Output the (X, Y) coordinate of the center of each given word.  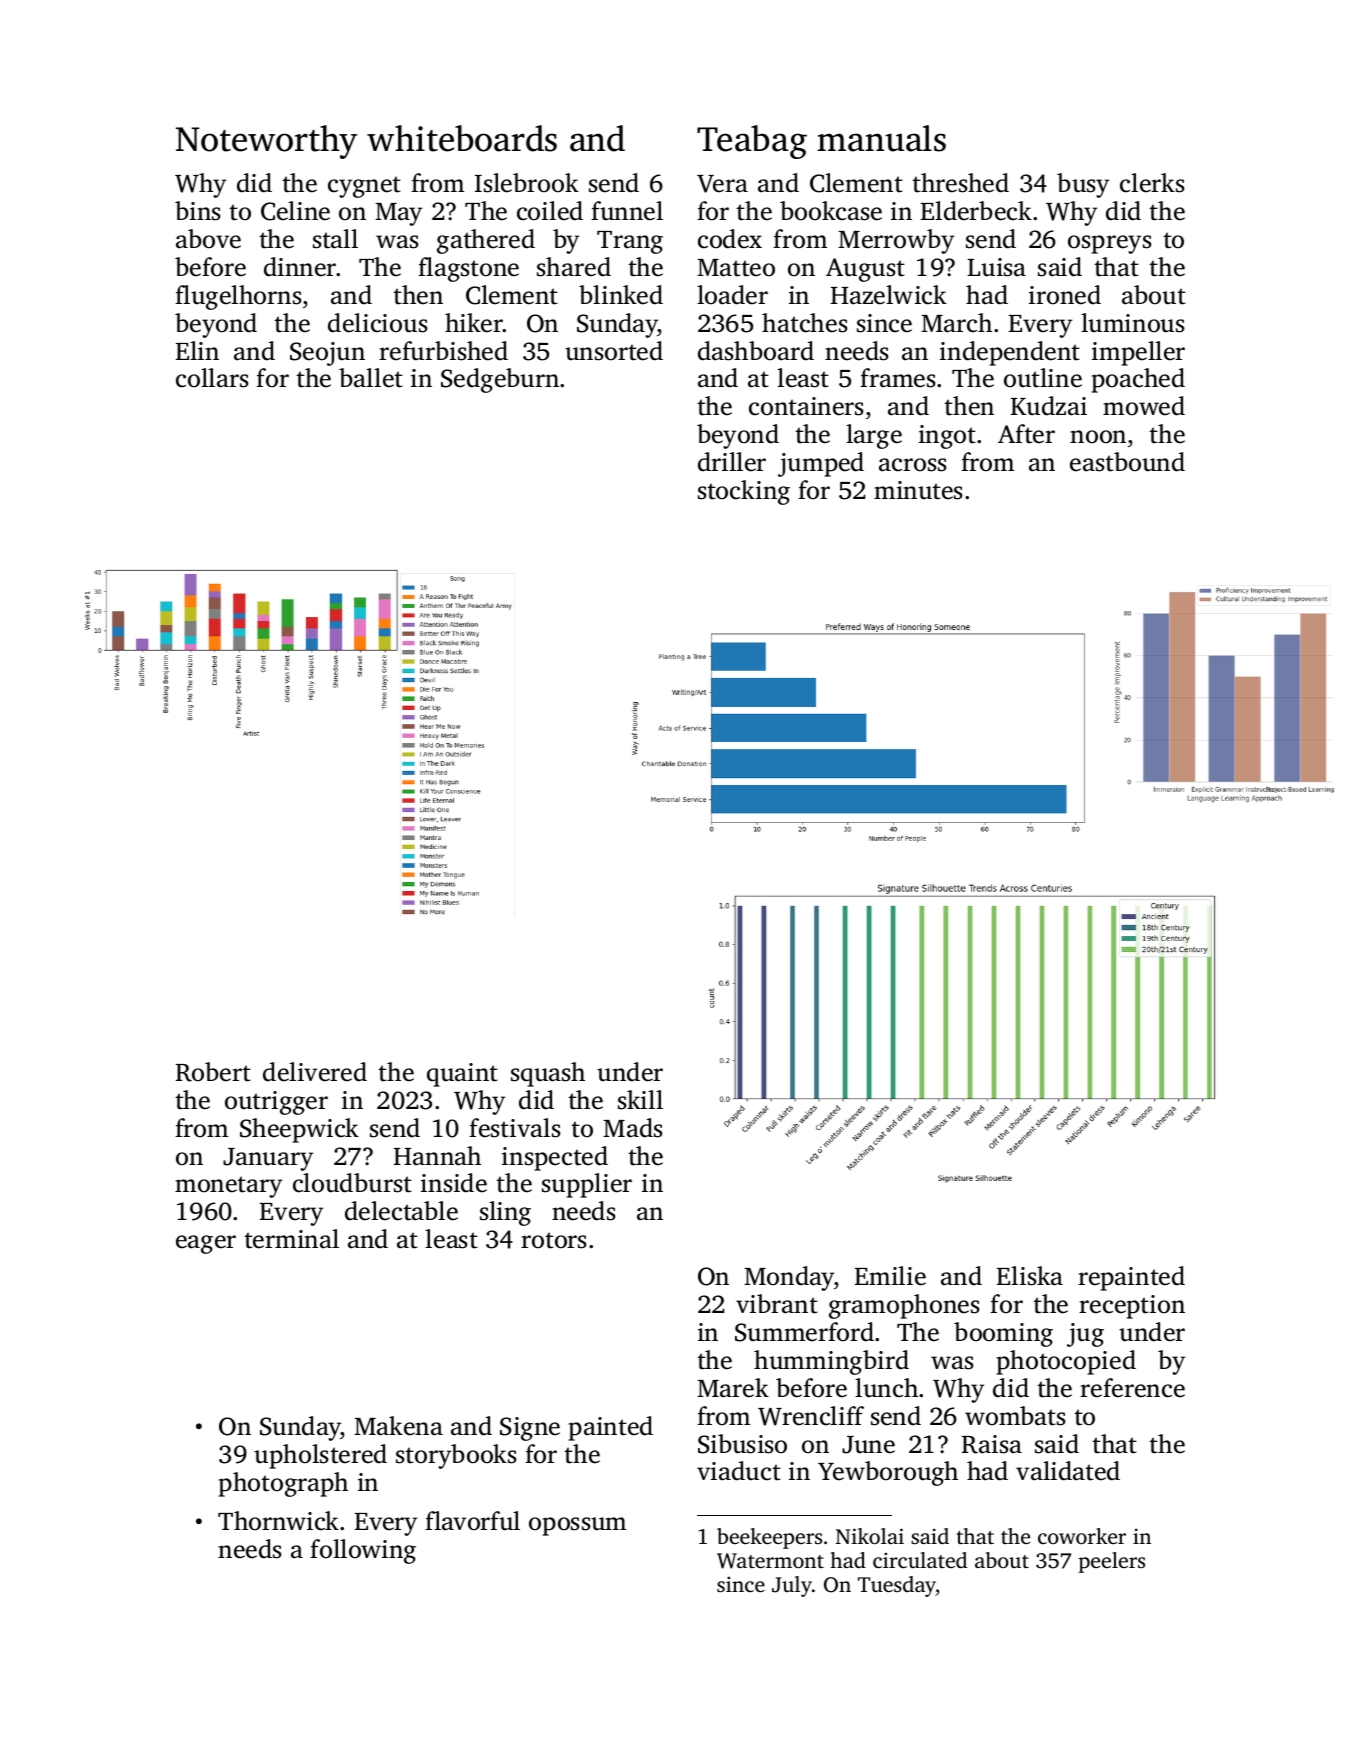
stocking (744, 492)
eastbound (1127, 462)
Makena (398, 1426)
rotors (554, 1240)
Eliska (1030, 1276)
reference (1132, 1388)
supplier (587, 1185)
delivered (315, 1072)
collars (212, 378)
